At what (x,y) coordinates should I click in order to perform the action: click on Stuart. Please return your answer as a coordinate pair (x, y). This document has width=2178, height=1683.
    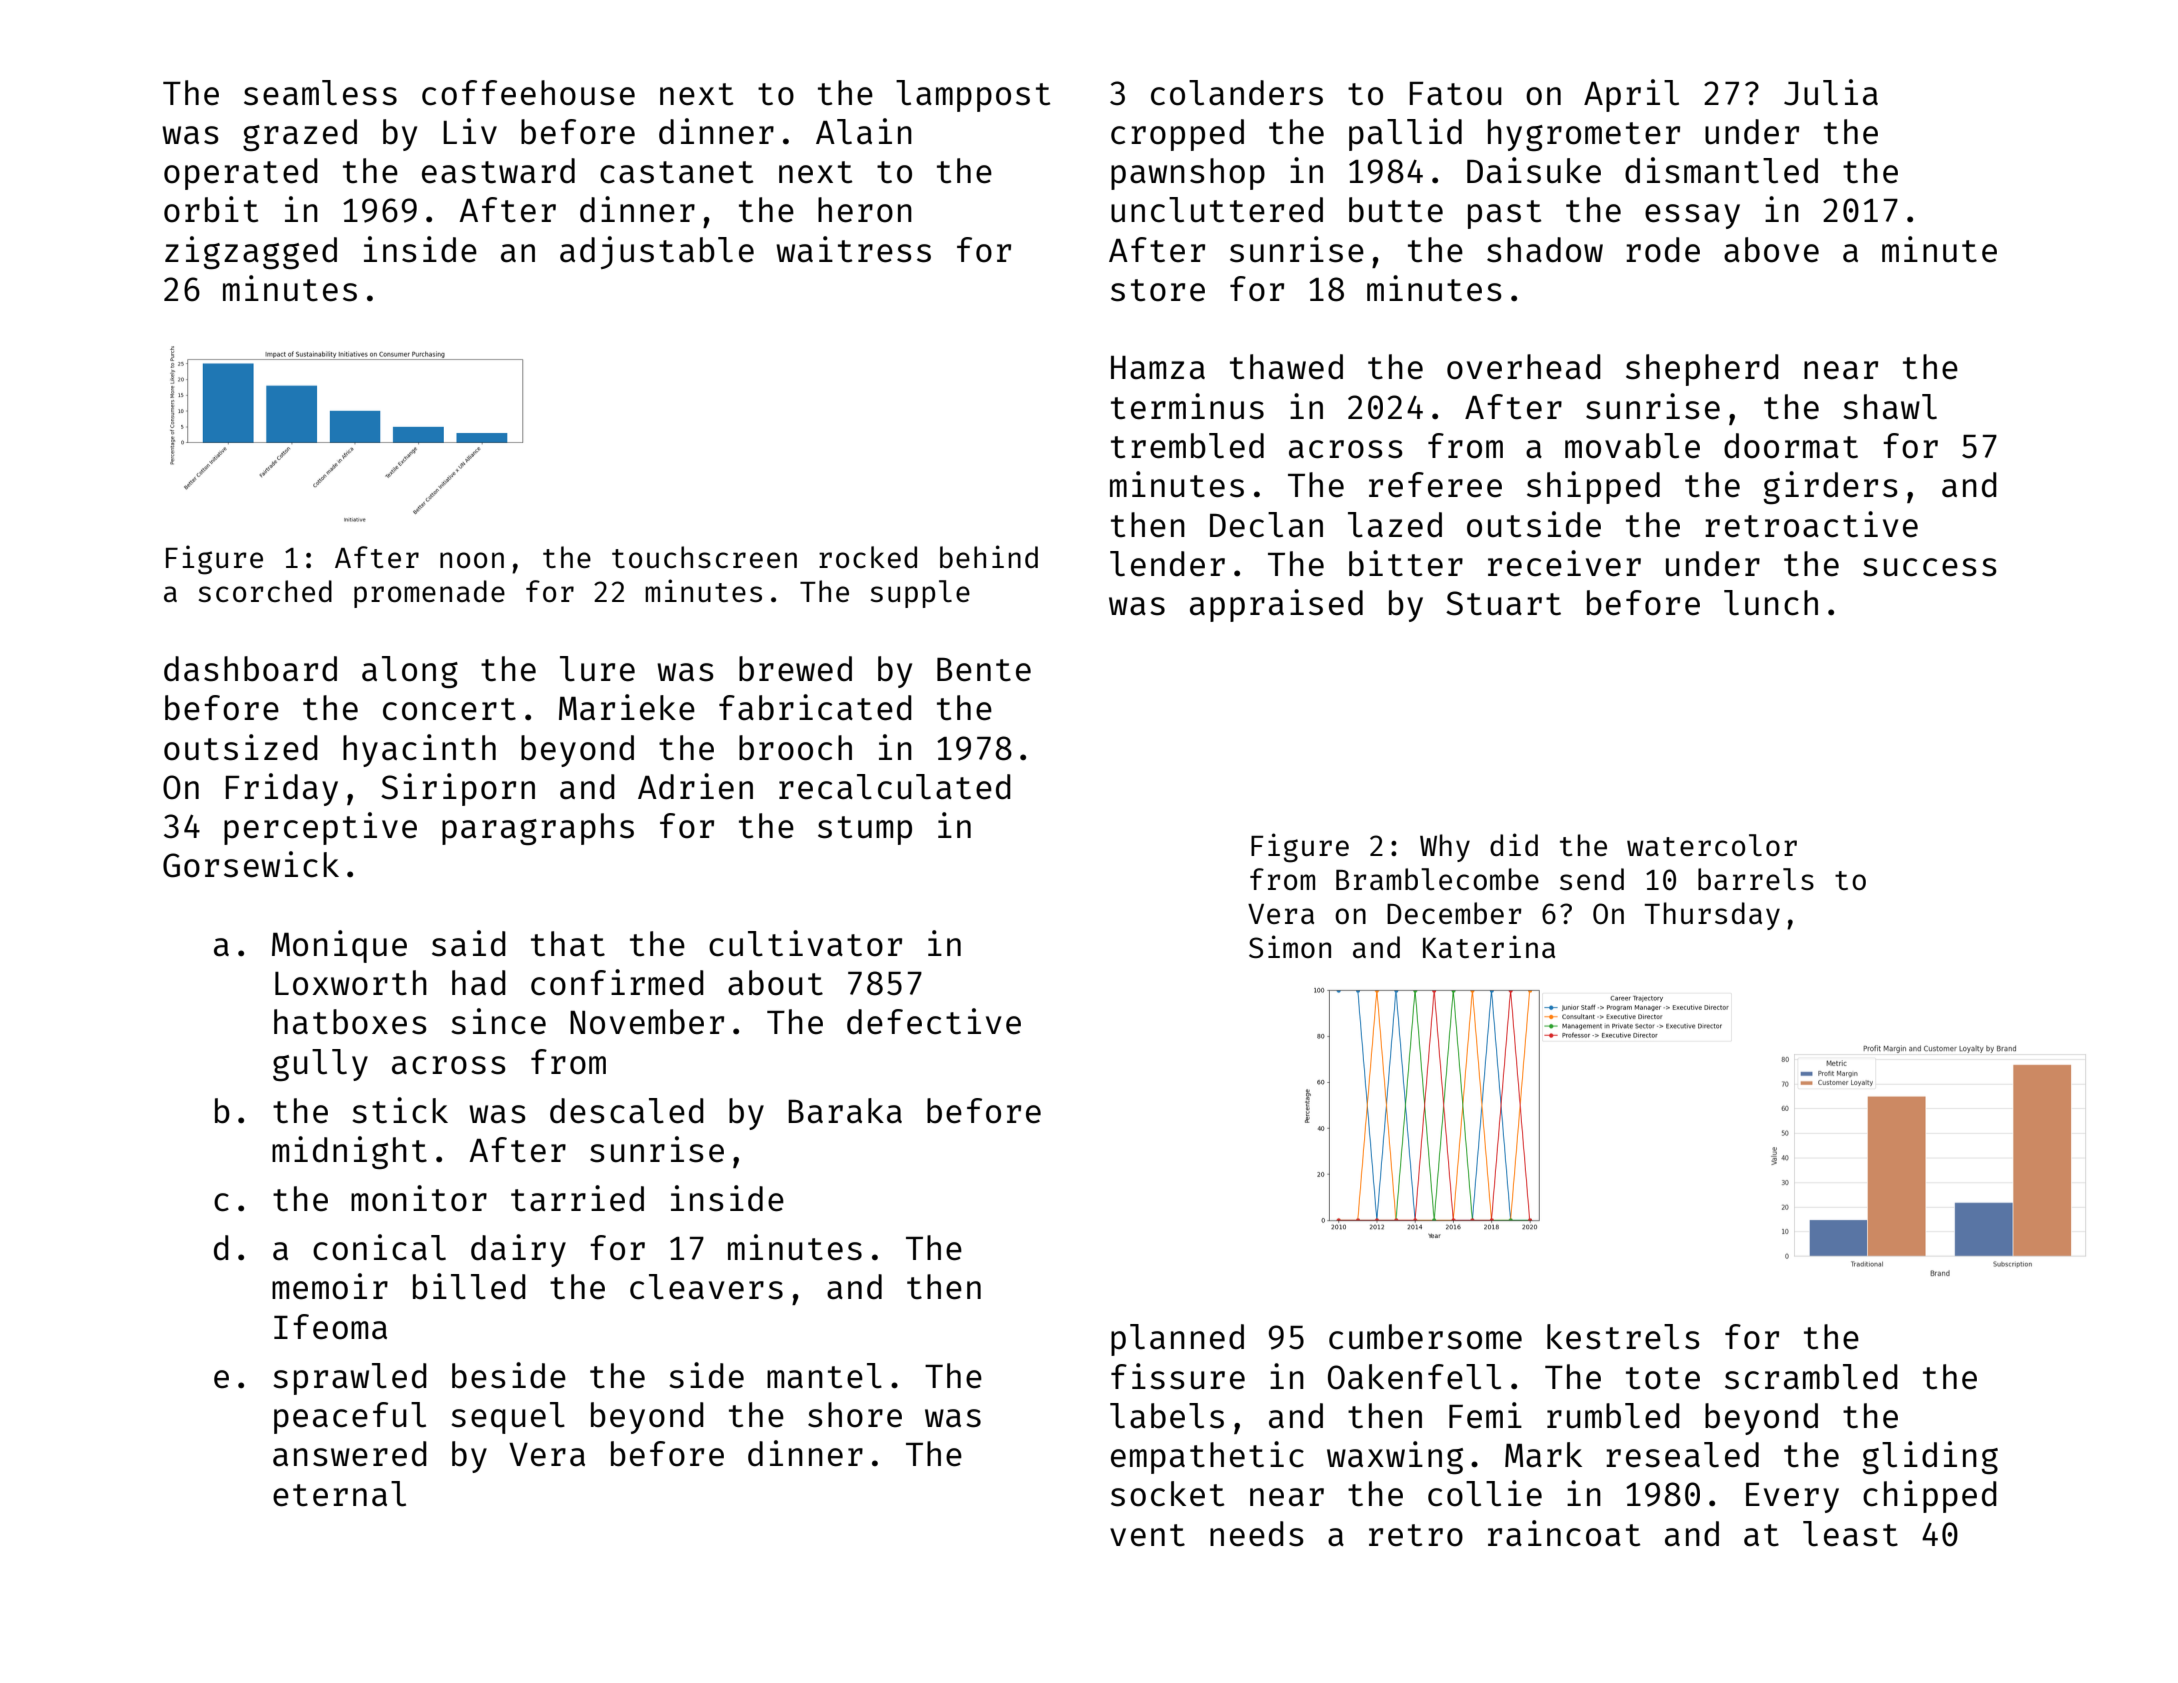
    Looking at the image, I should click on (1503, 603).
